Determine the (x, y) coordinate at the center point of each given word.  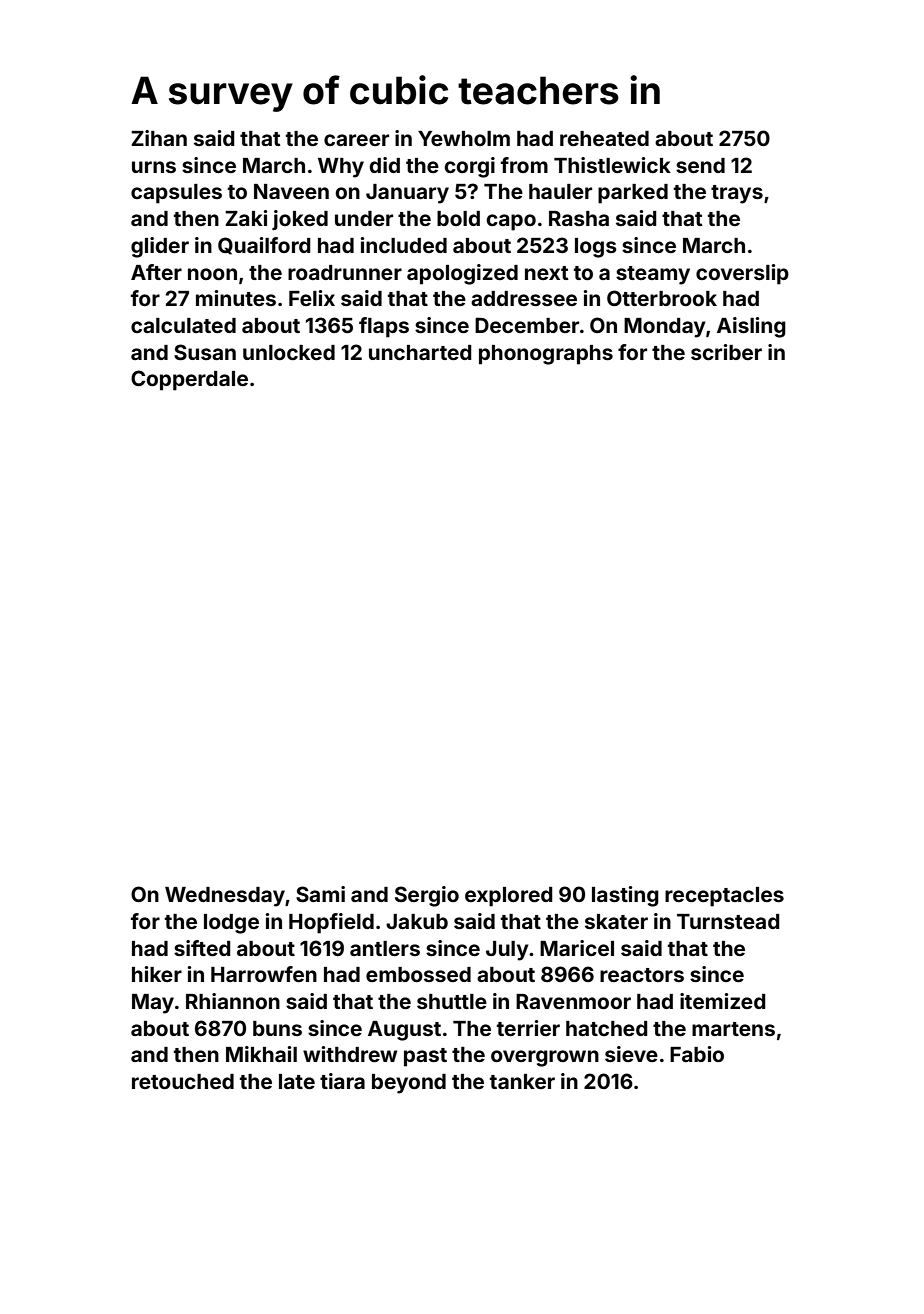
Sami (320, 894)
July (507, 951)
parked (633, 194)
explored (509, 897)
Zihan (159, 138)
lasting (625, 896)
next (547, 273)
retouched (183, 1081)
